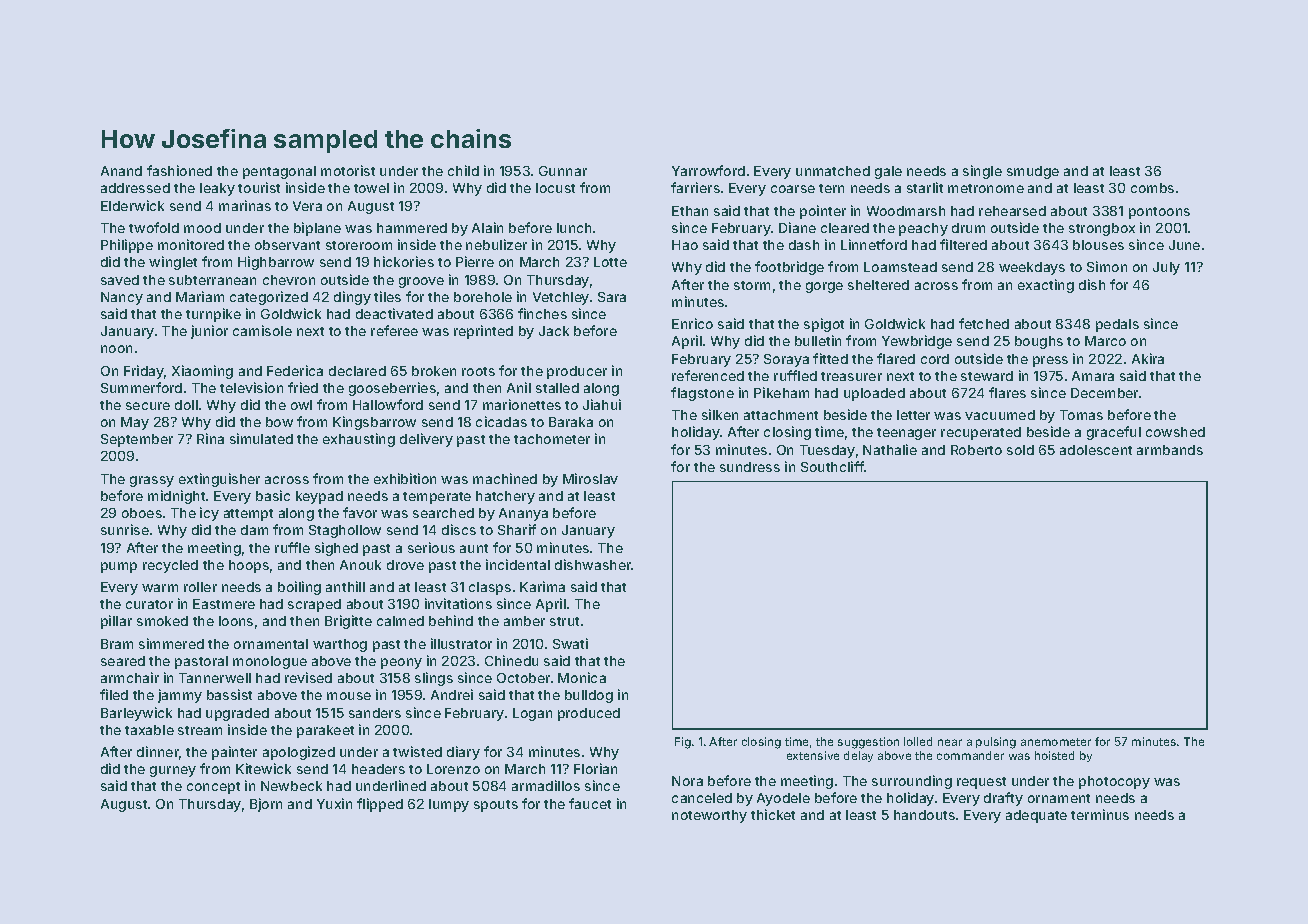  Describe the element at coordinates (906, 434) in the page. I see `teenager` at that location.
